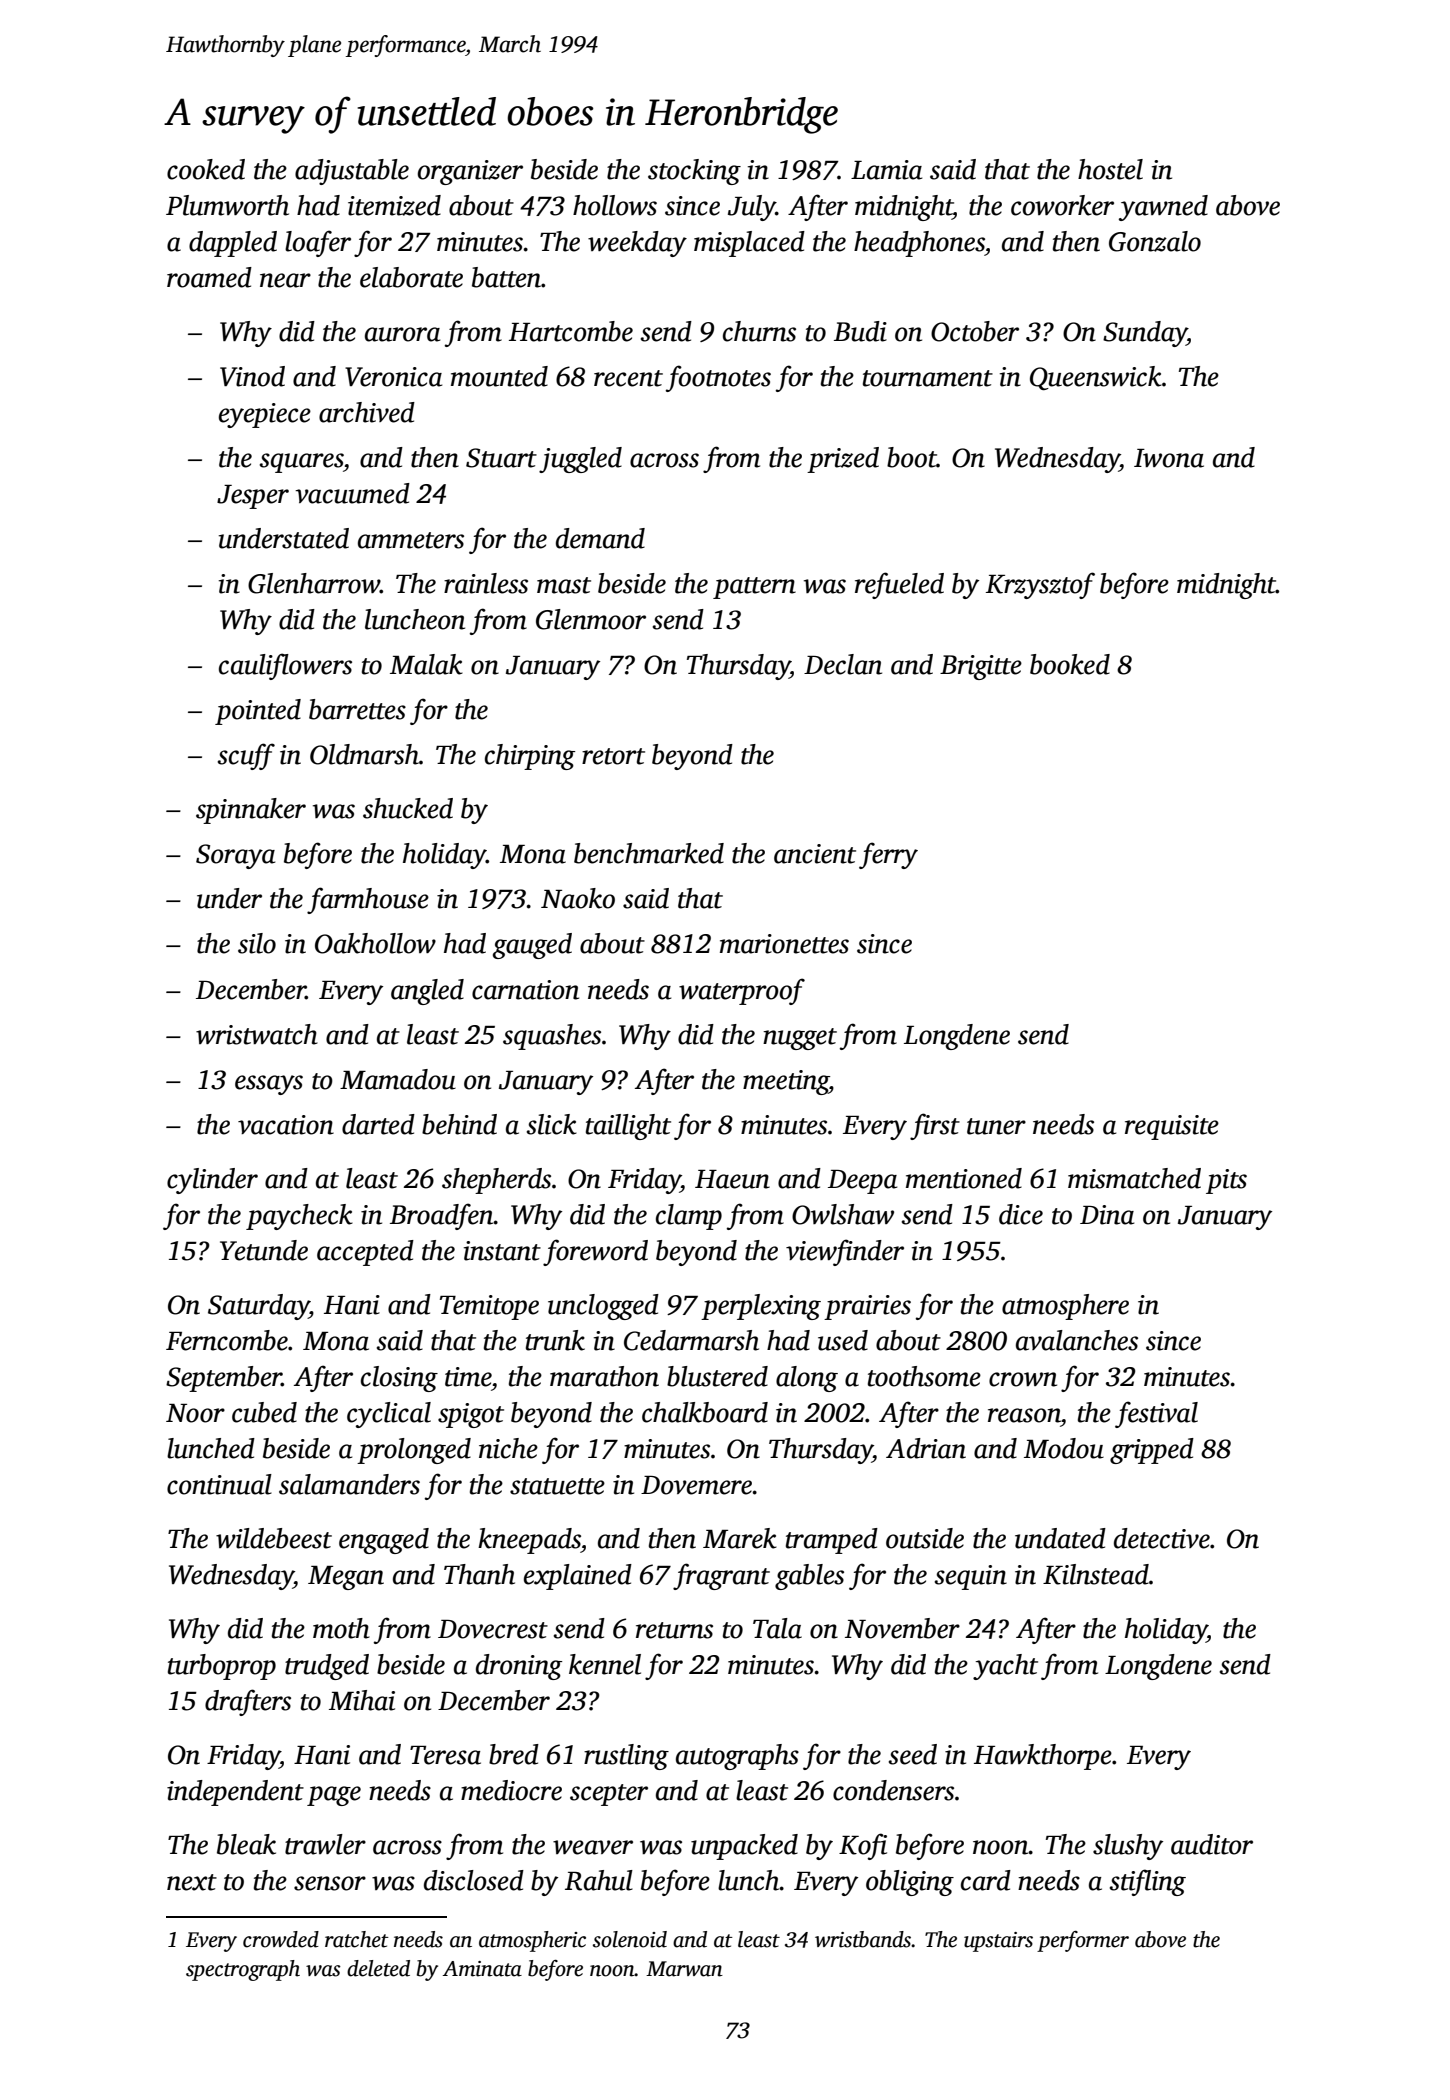 This image has width=1450, height=2100. Describe the element at coordinates (378, 1968) in the image. I see `deleted` at that location.
